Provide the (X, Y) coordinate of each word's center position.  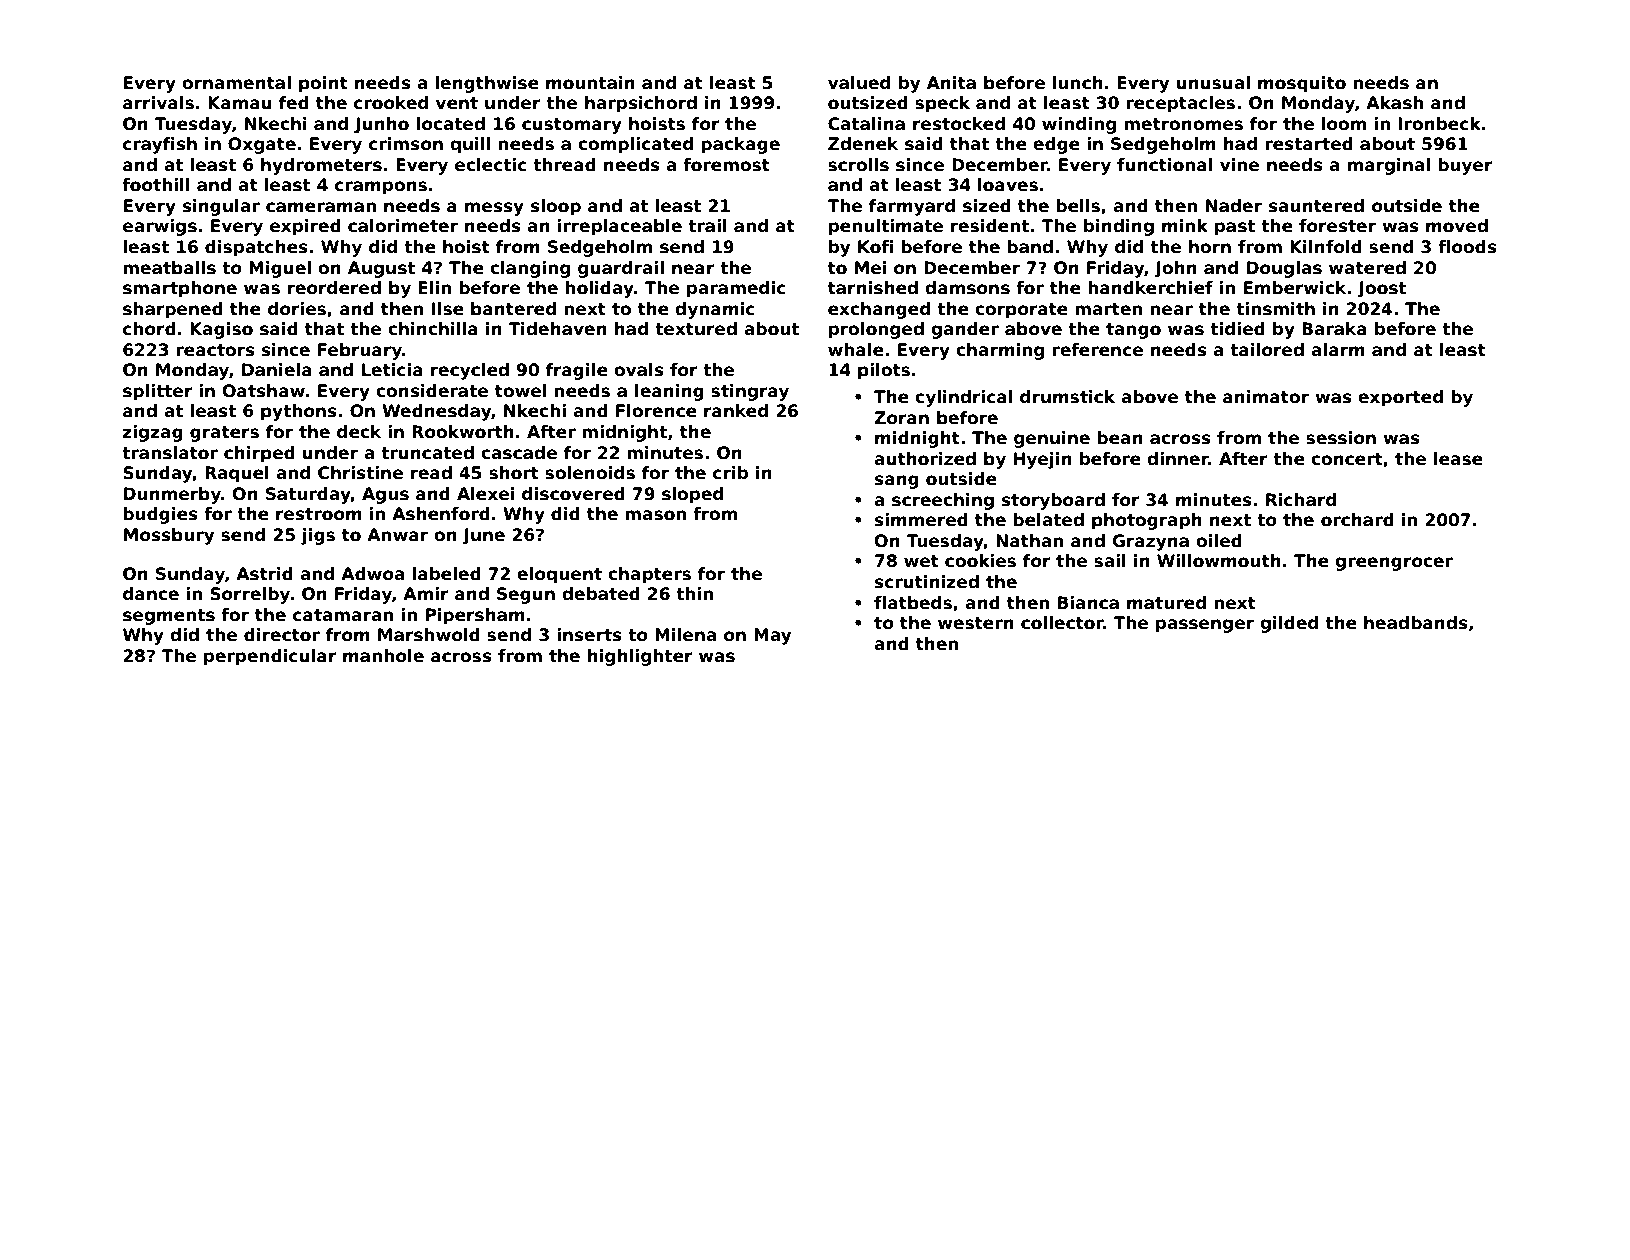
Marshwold (429, 635)
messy (494, 209)
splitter (158, 392)
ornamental (236, 83)
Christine (360, 473)
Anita (951, 83)
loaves (1008, 185)
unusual (1213, 83)
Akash (1394, 103)
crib (730, 473)
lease (1458, 459)
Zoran (901, 418)
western (976, 623)
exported (1400, 398)
